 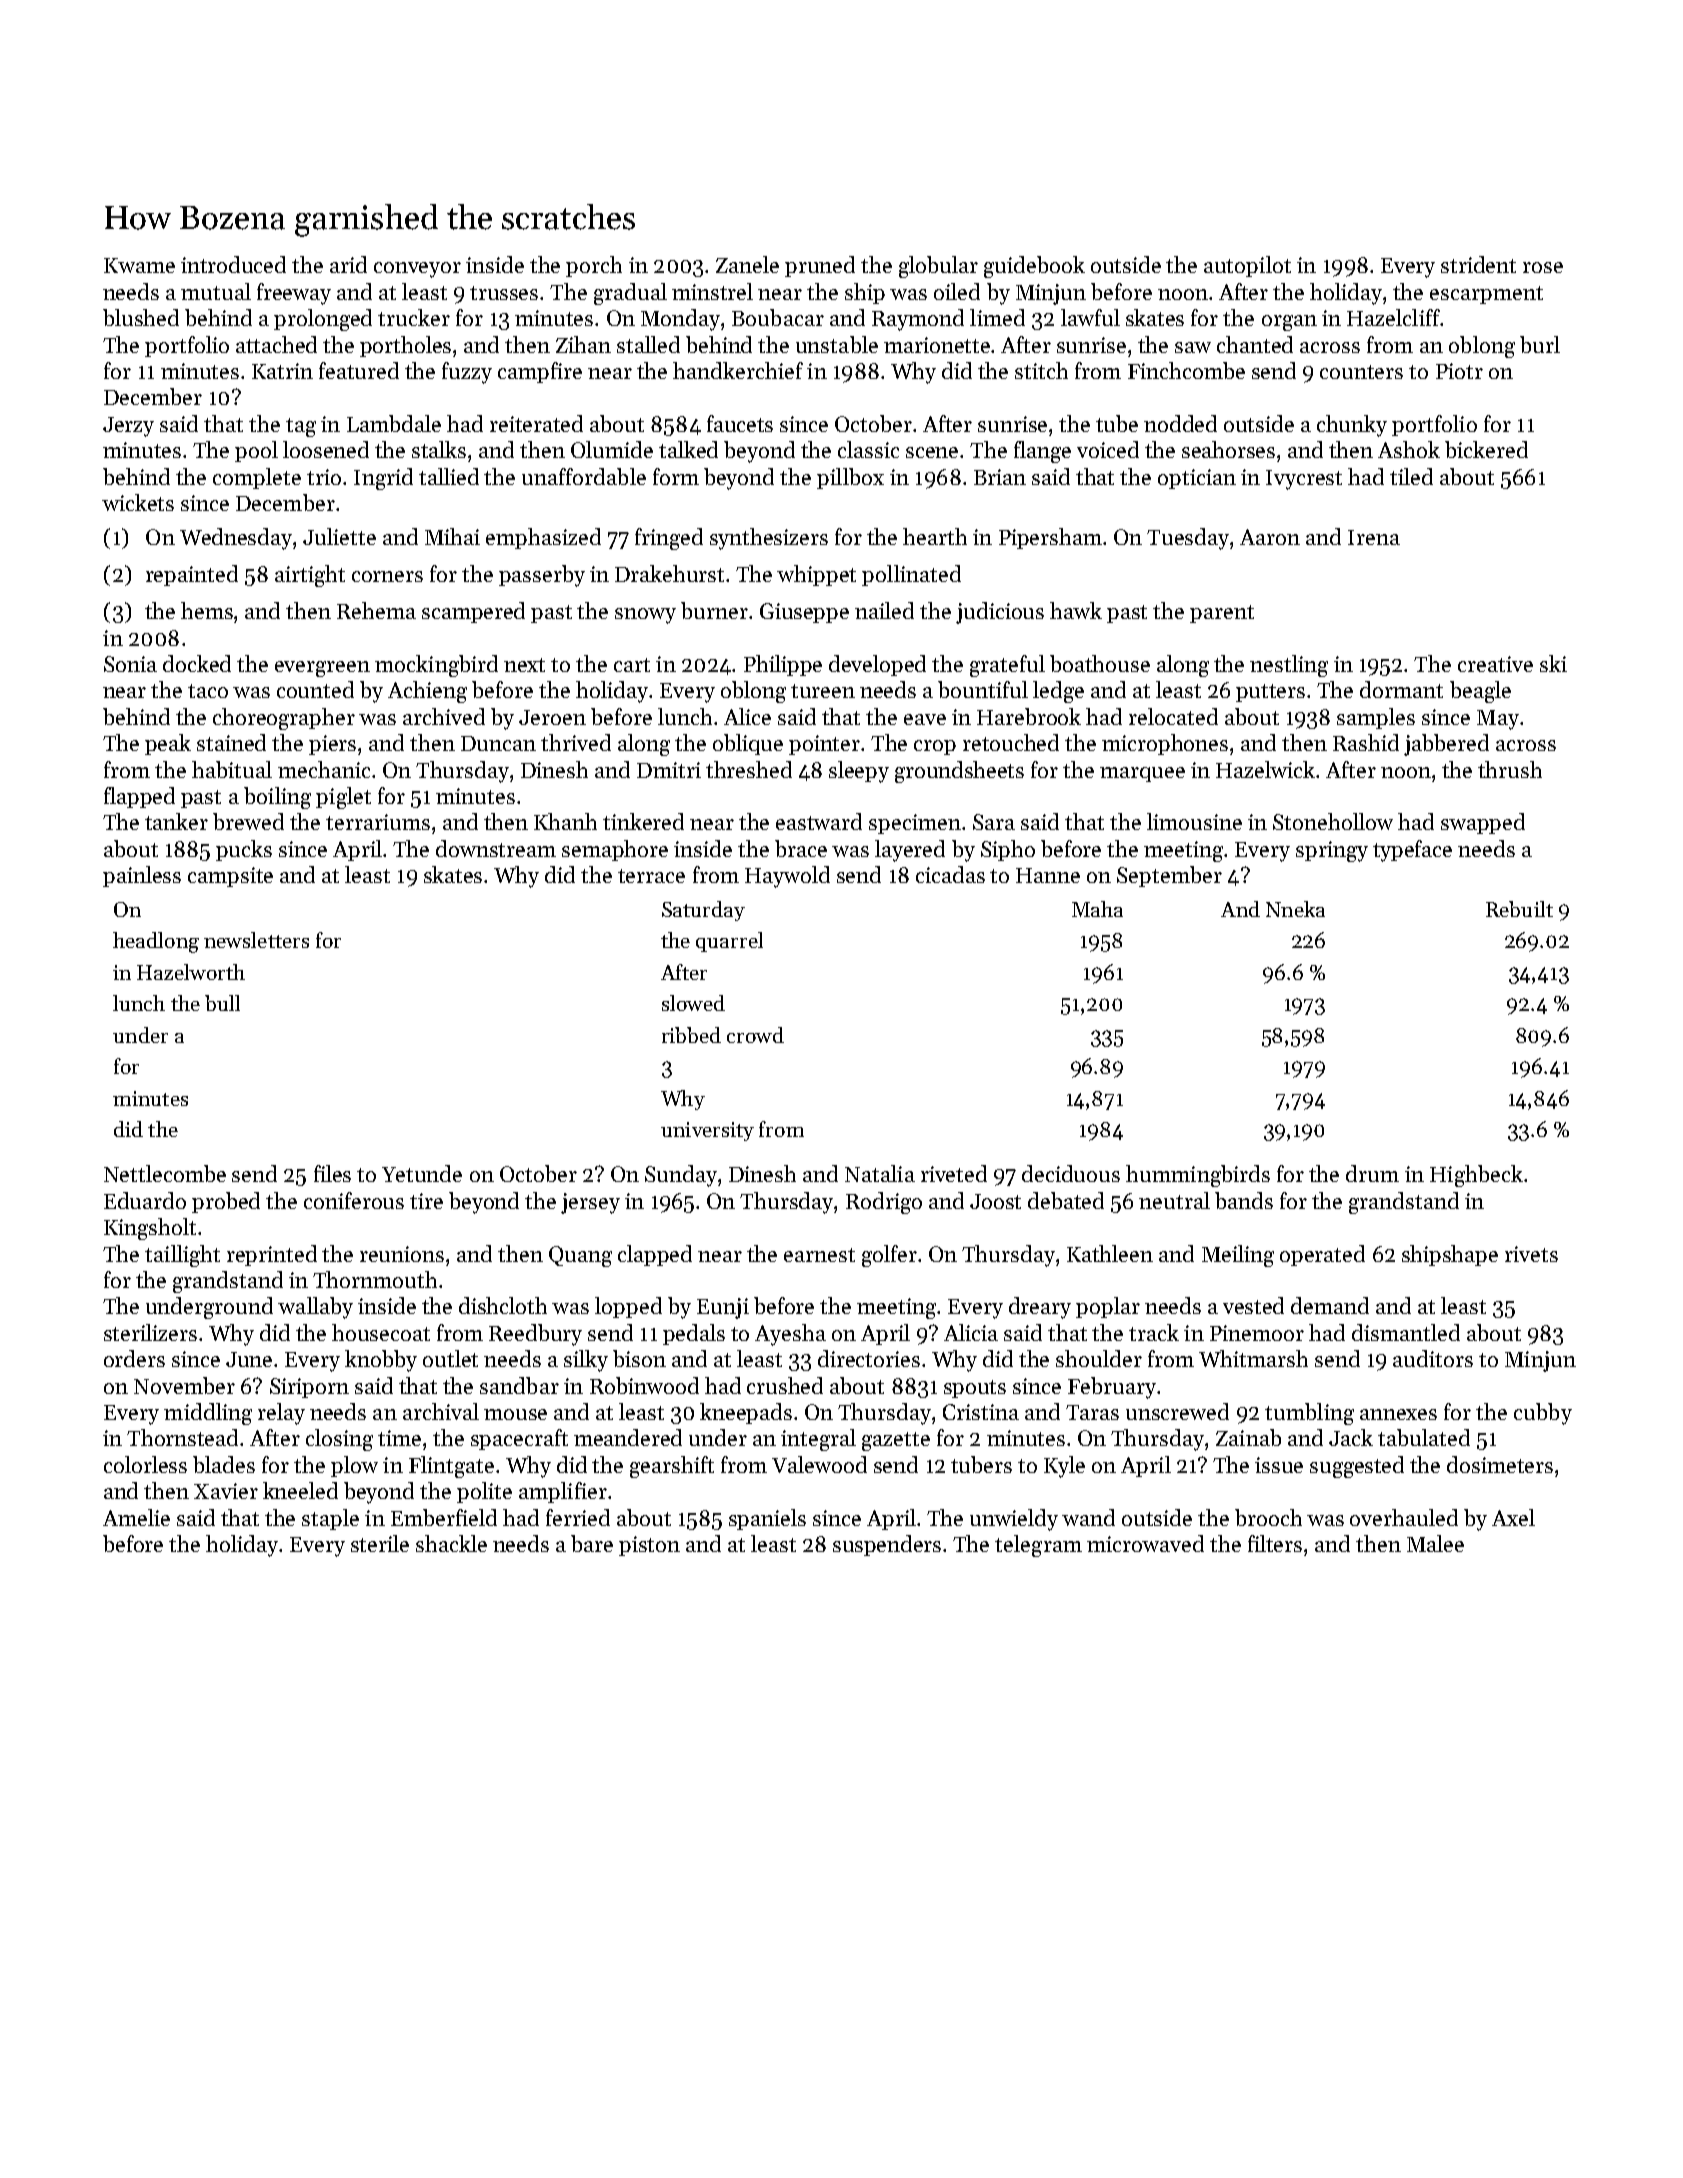 What do you see at coordinates (145, 1464) in the document?
I see `colorless` at bounding box center [145, 1464].
